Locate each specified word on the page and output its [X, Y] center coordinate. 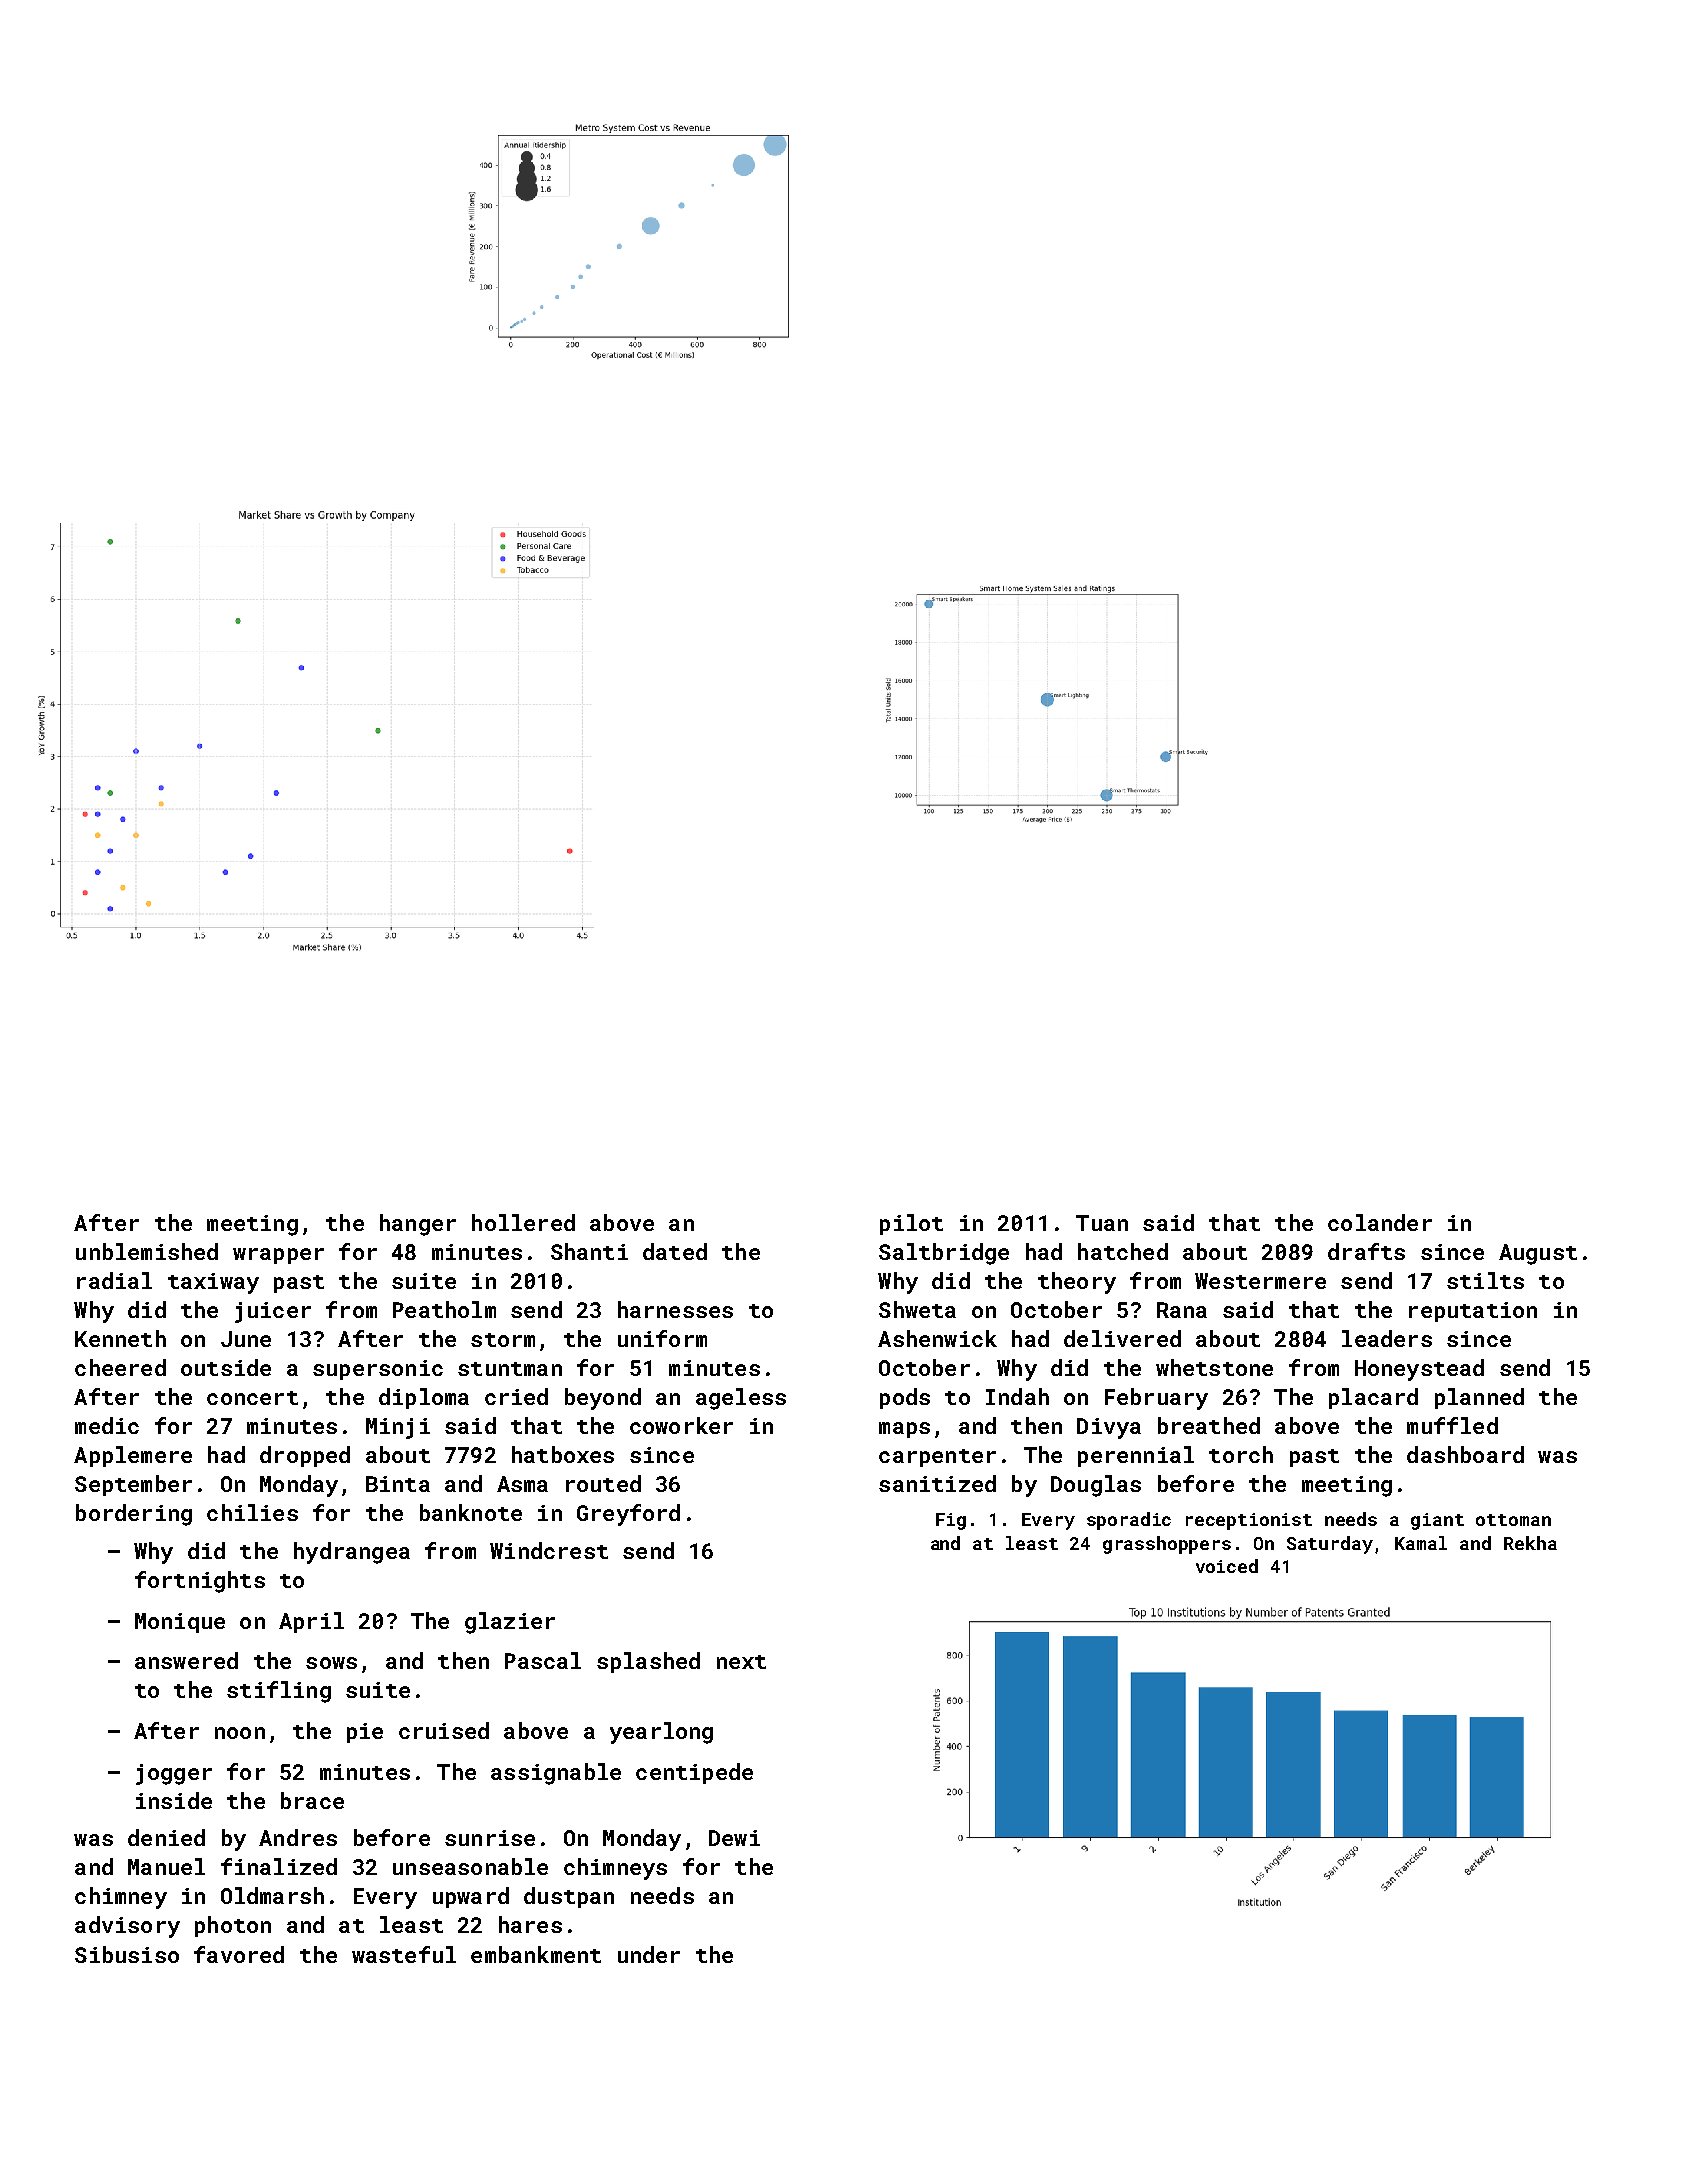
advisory [127, 1927]
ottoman [1513, 1520]
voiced [1227, 1566]
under [649, 1954]
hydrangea [352, 1553]
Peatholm [444, 1309]
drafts [1366, 1251]
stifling [279, 1692]
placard [1373, 1398]
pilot [911, 1224]
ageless [741, 1399]
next [741, 1662]
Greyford [628, 1515]
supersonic [378, 1370]
